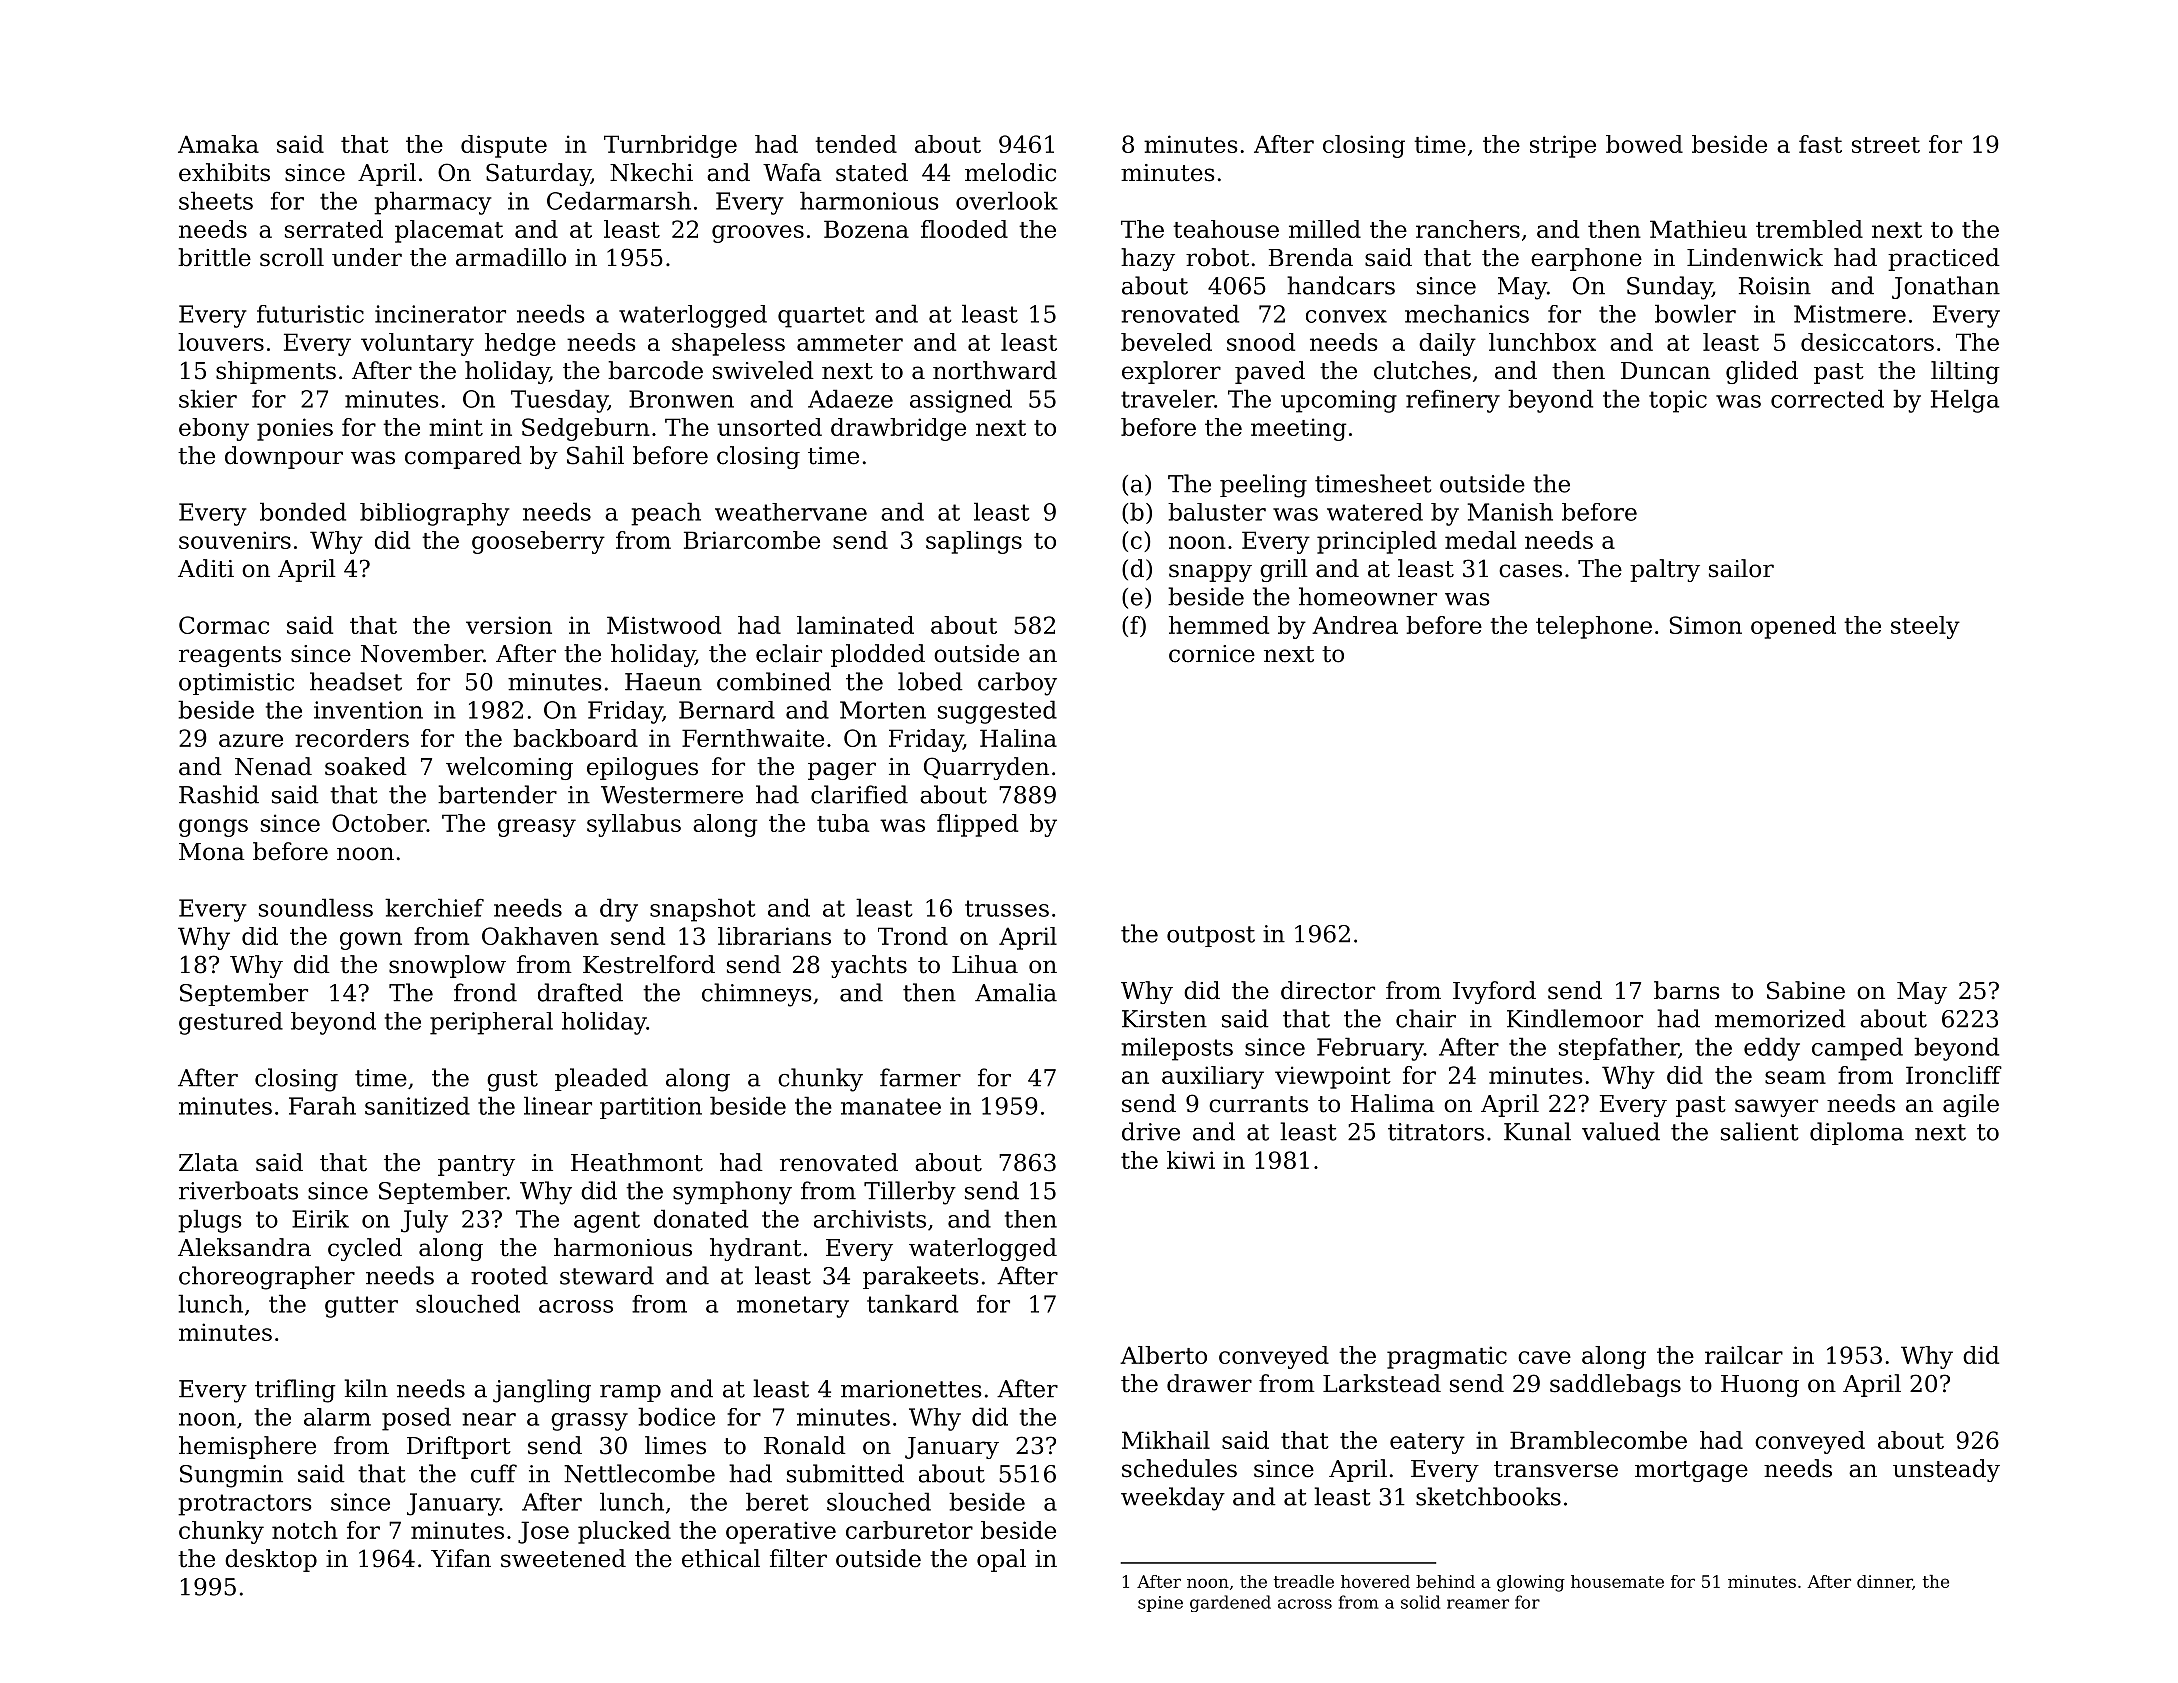 Image resolution: width=2178 pixels, height=1683 pixels. Describe the element at coordinates (869, 966) in the screenshot. I see `yachts` at that location.
